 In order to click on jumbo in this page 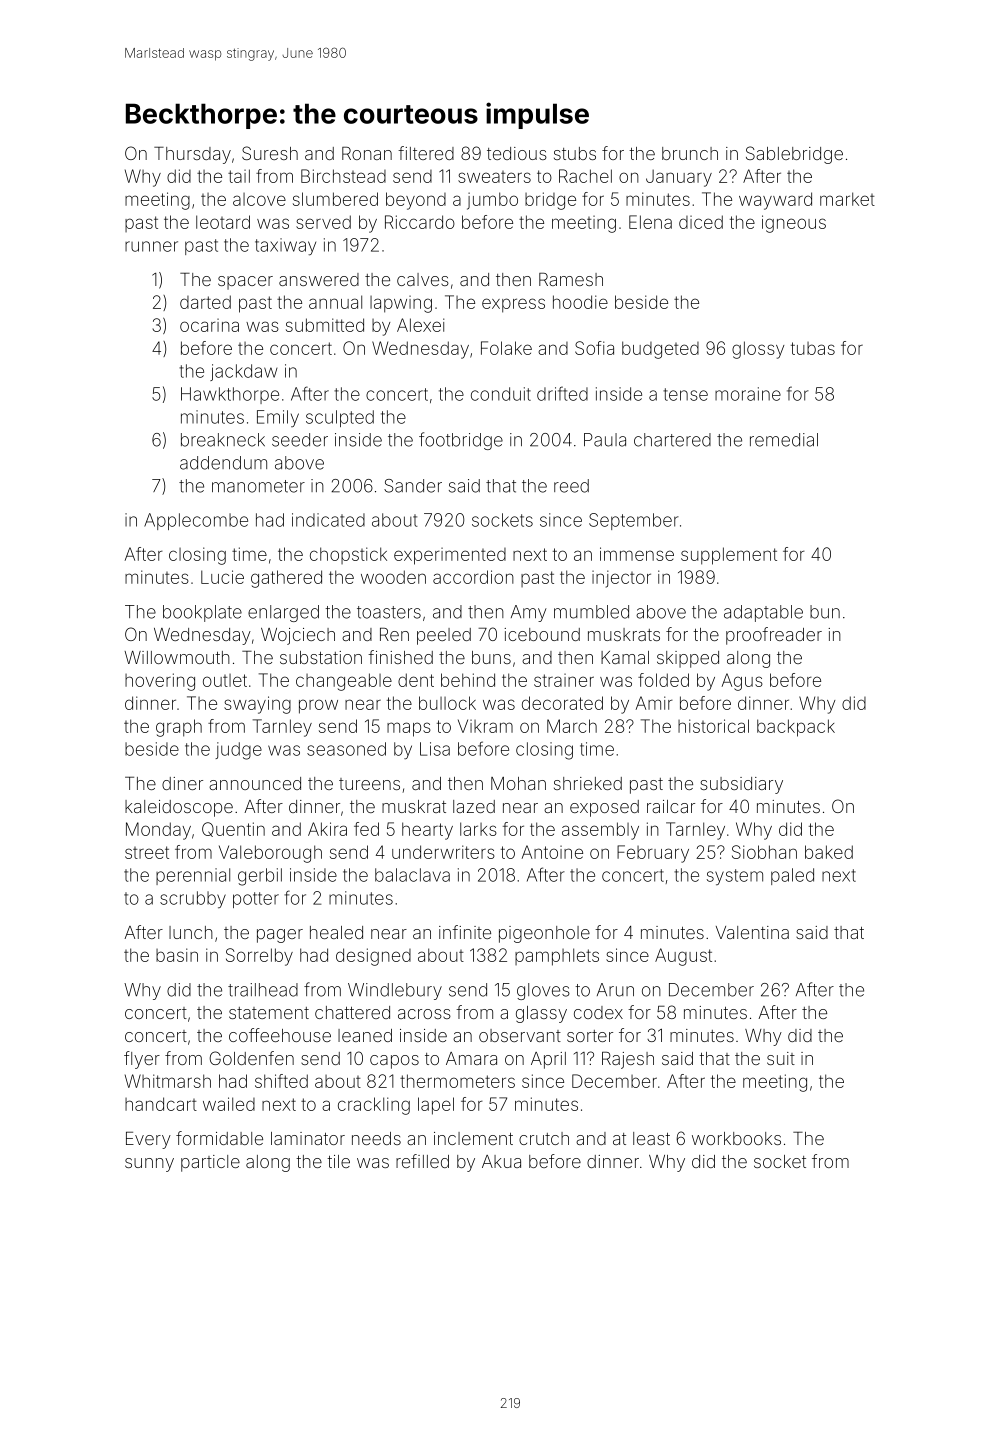, I will do `click(492, 201)`.
